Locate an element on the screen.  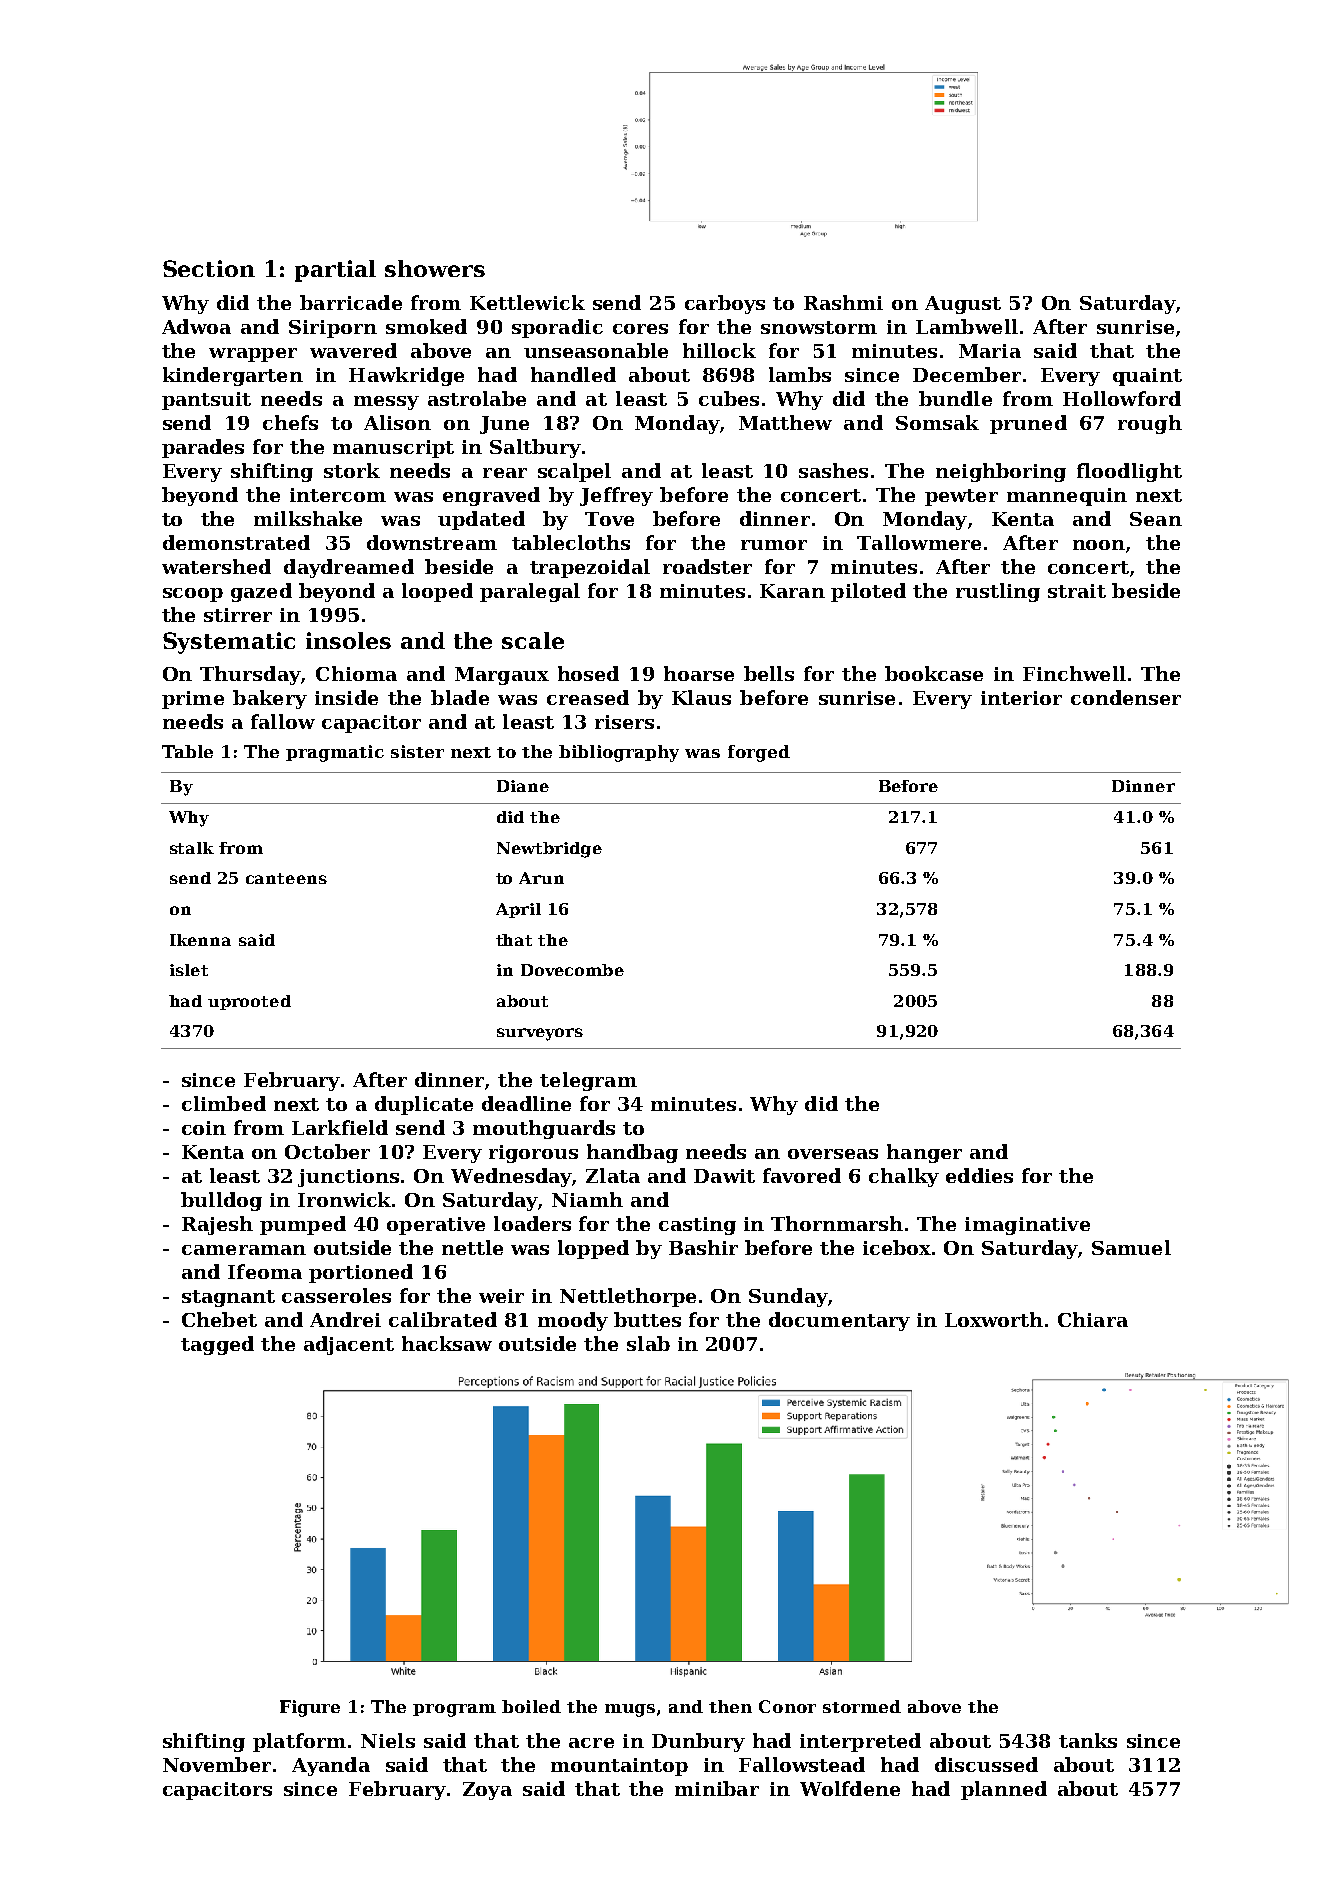
hanger is located at coordinates (924, 1153).
